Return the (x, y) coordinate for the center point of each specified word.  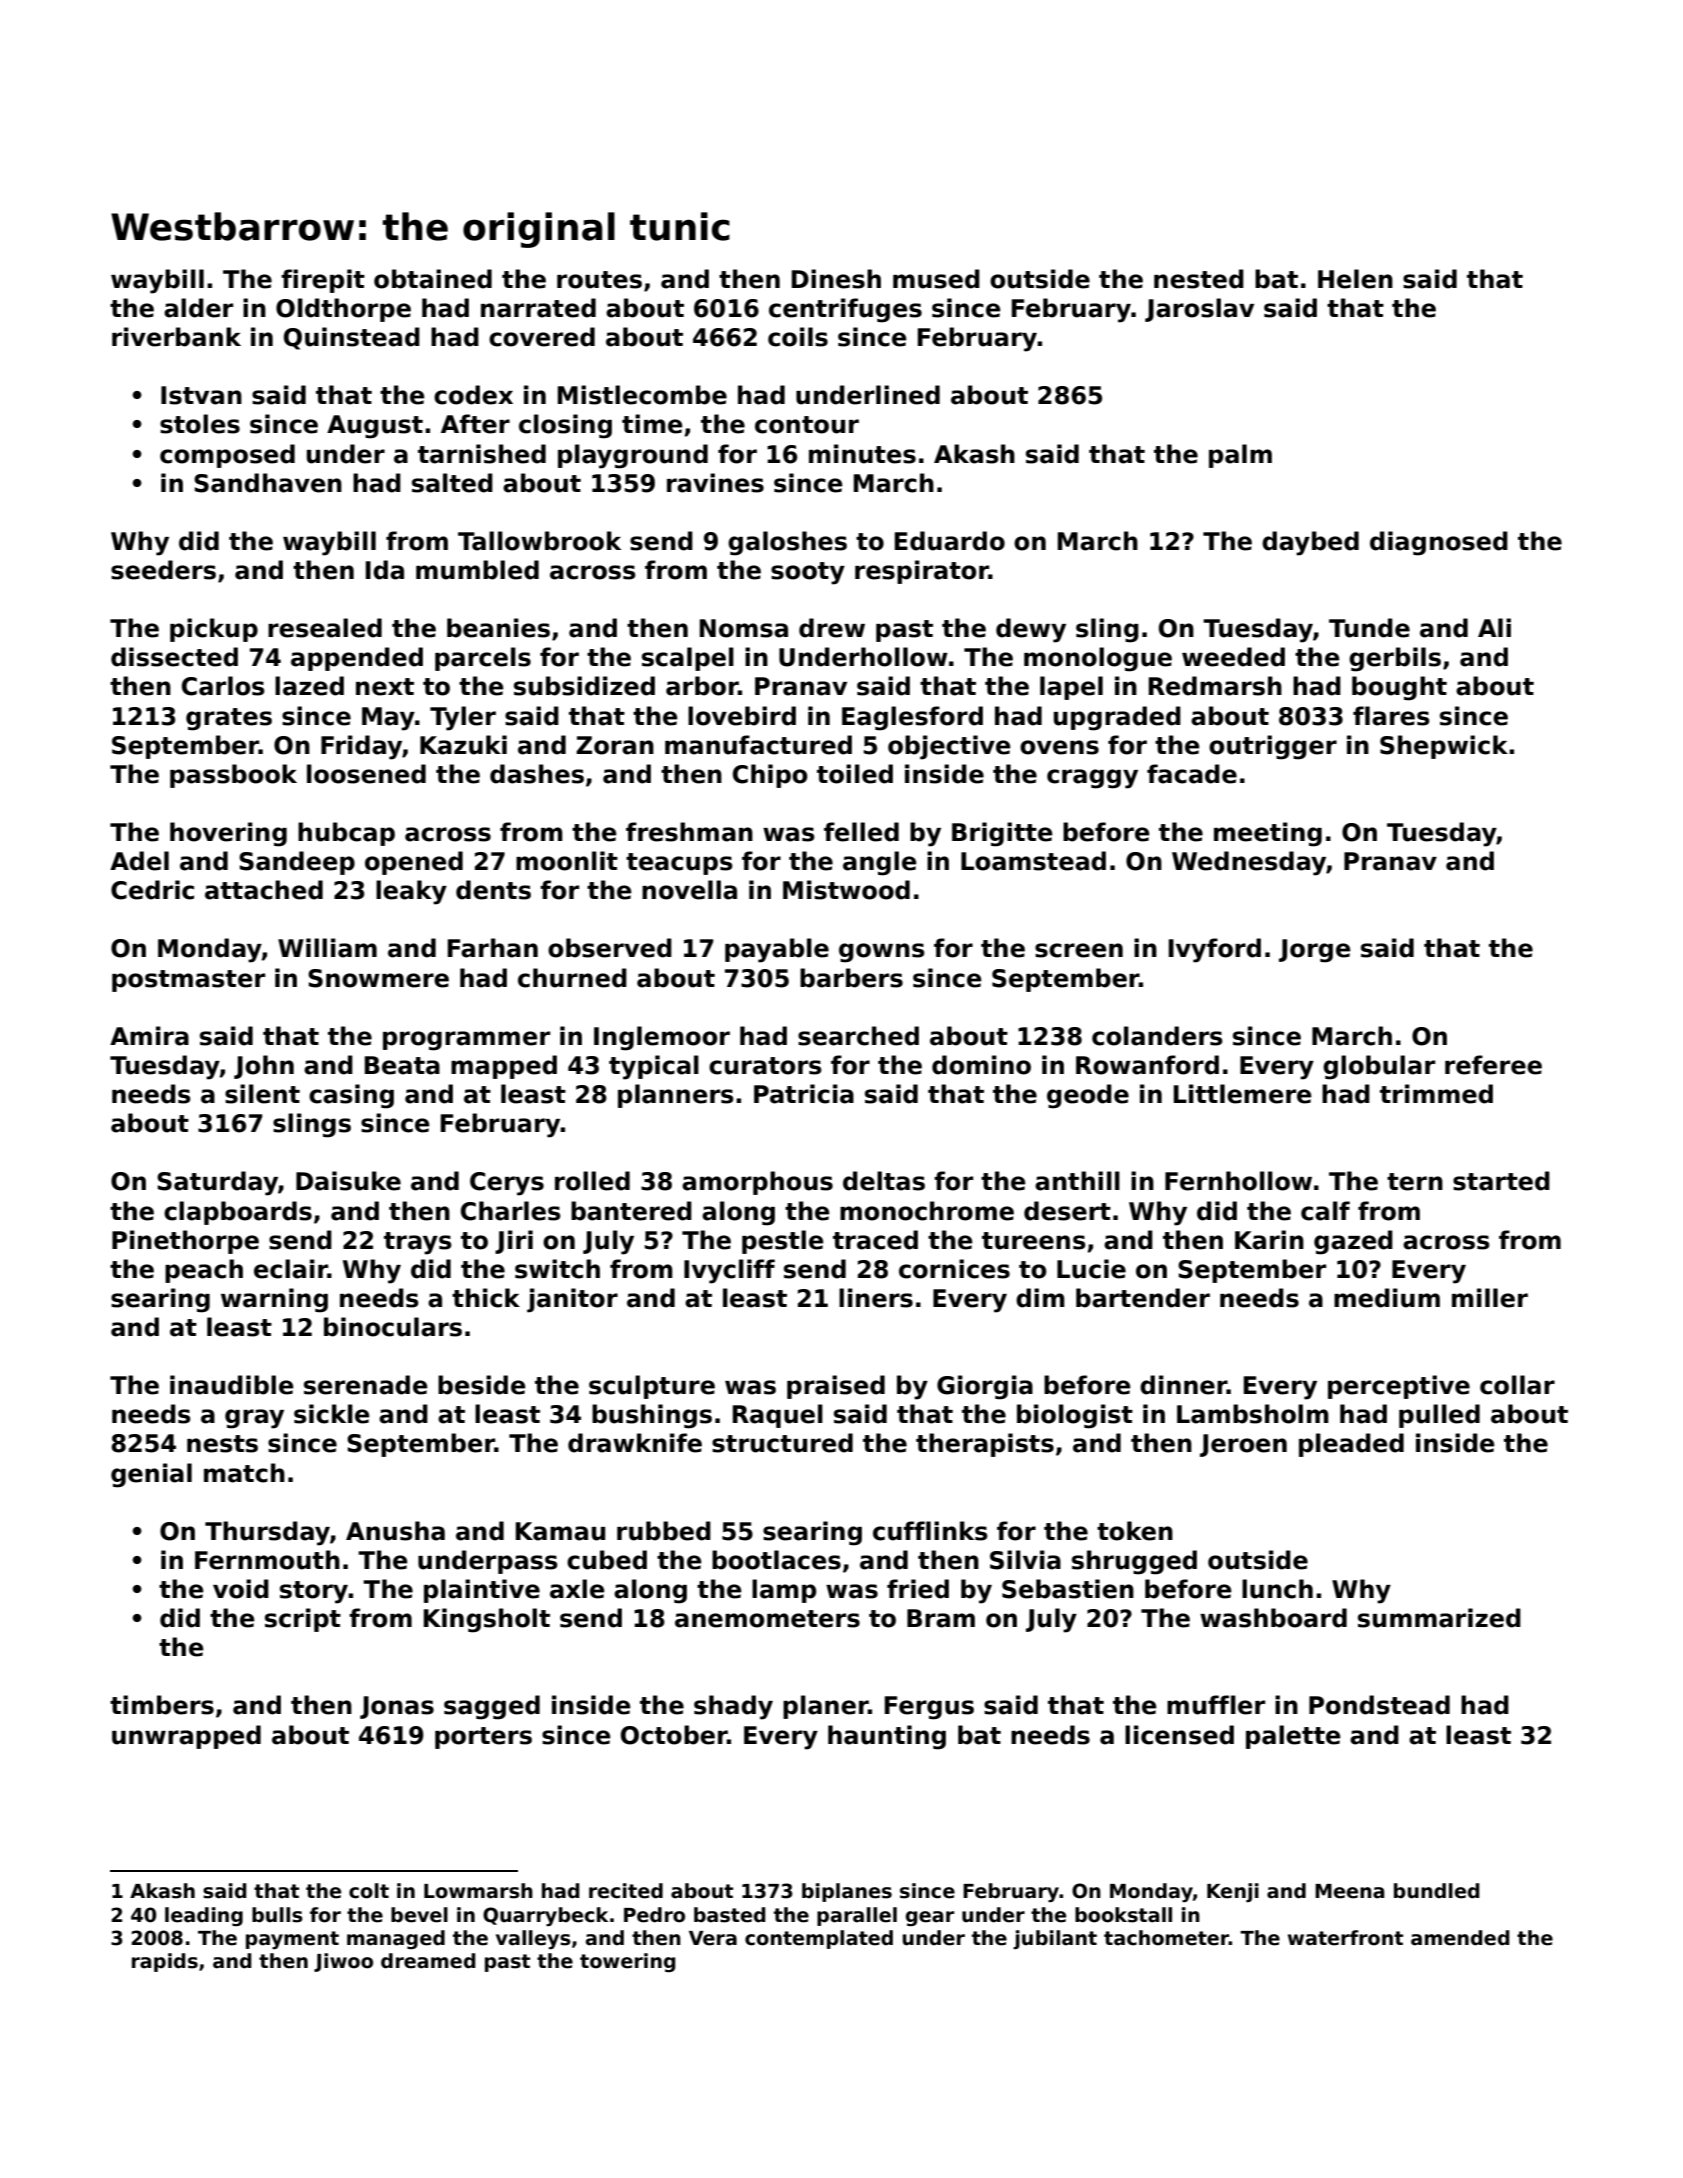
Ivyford (1215, 950)
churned (572, 978)
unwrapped (186, 1737)
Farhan (493, 948)
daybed (1310, 543)
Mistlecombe (642, 395)
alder (198, 308)
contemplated (819, 1939)
